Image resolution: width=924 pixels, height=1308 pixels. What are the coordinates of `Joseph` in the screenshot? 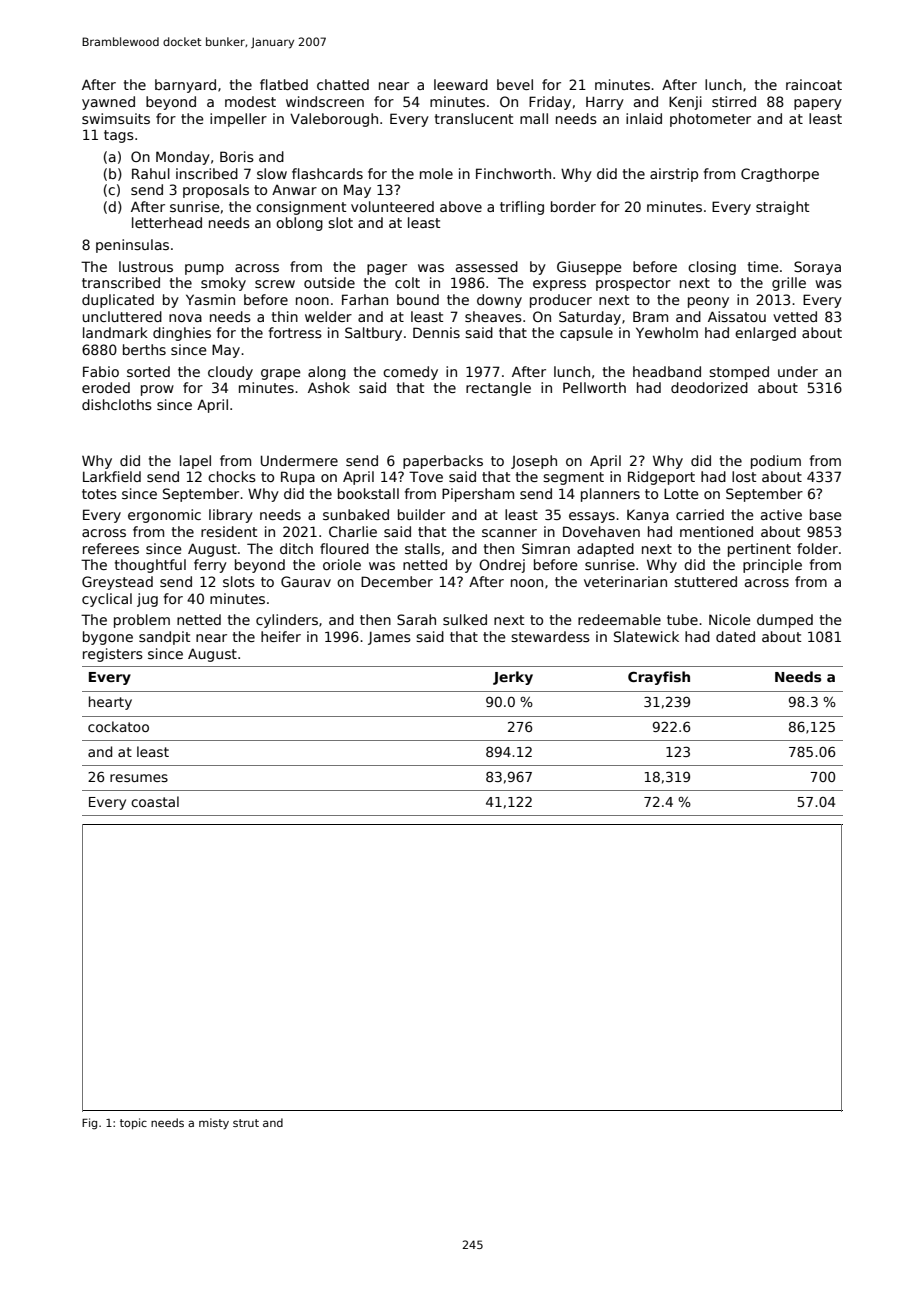 It's located at (534, 462).
